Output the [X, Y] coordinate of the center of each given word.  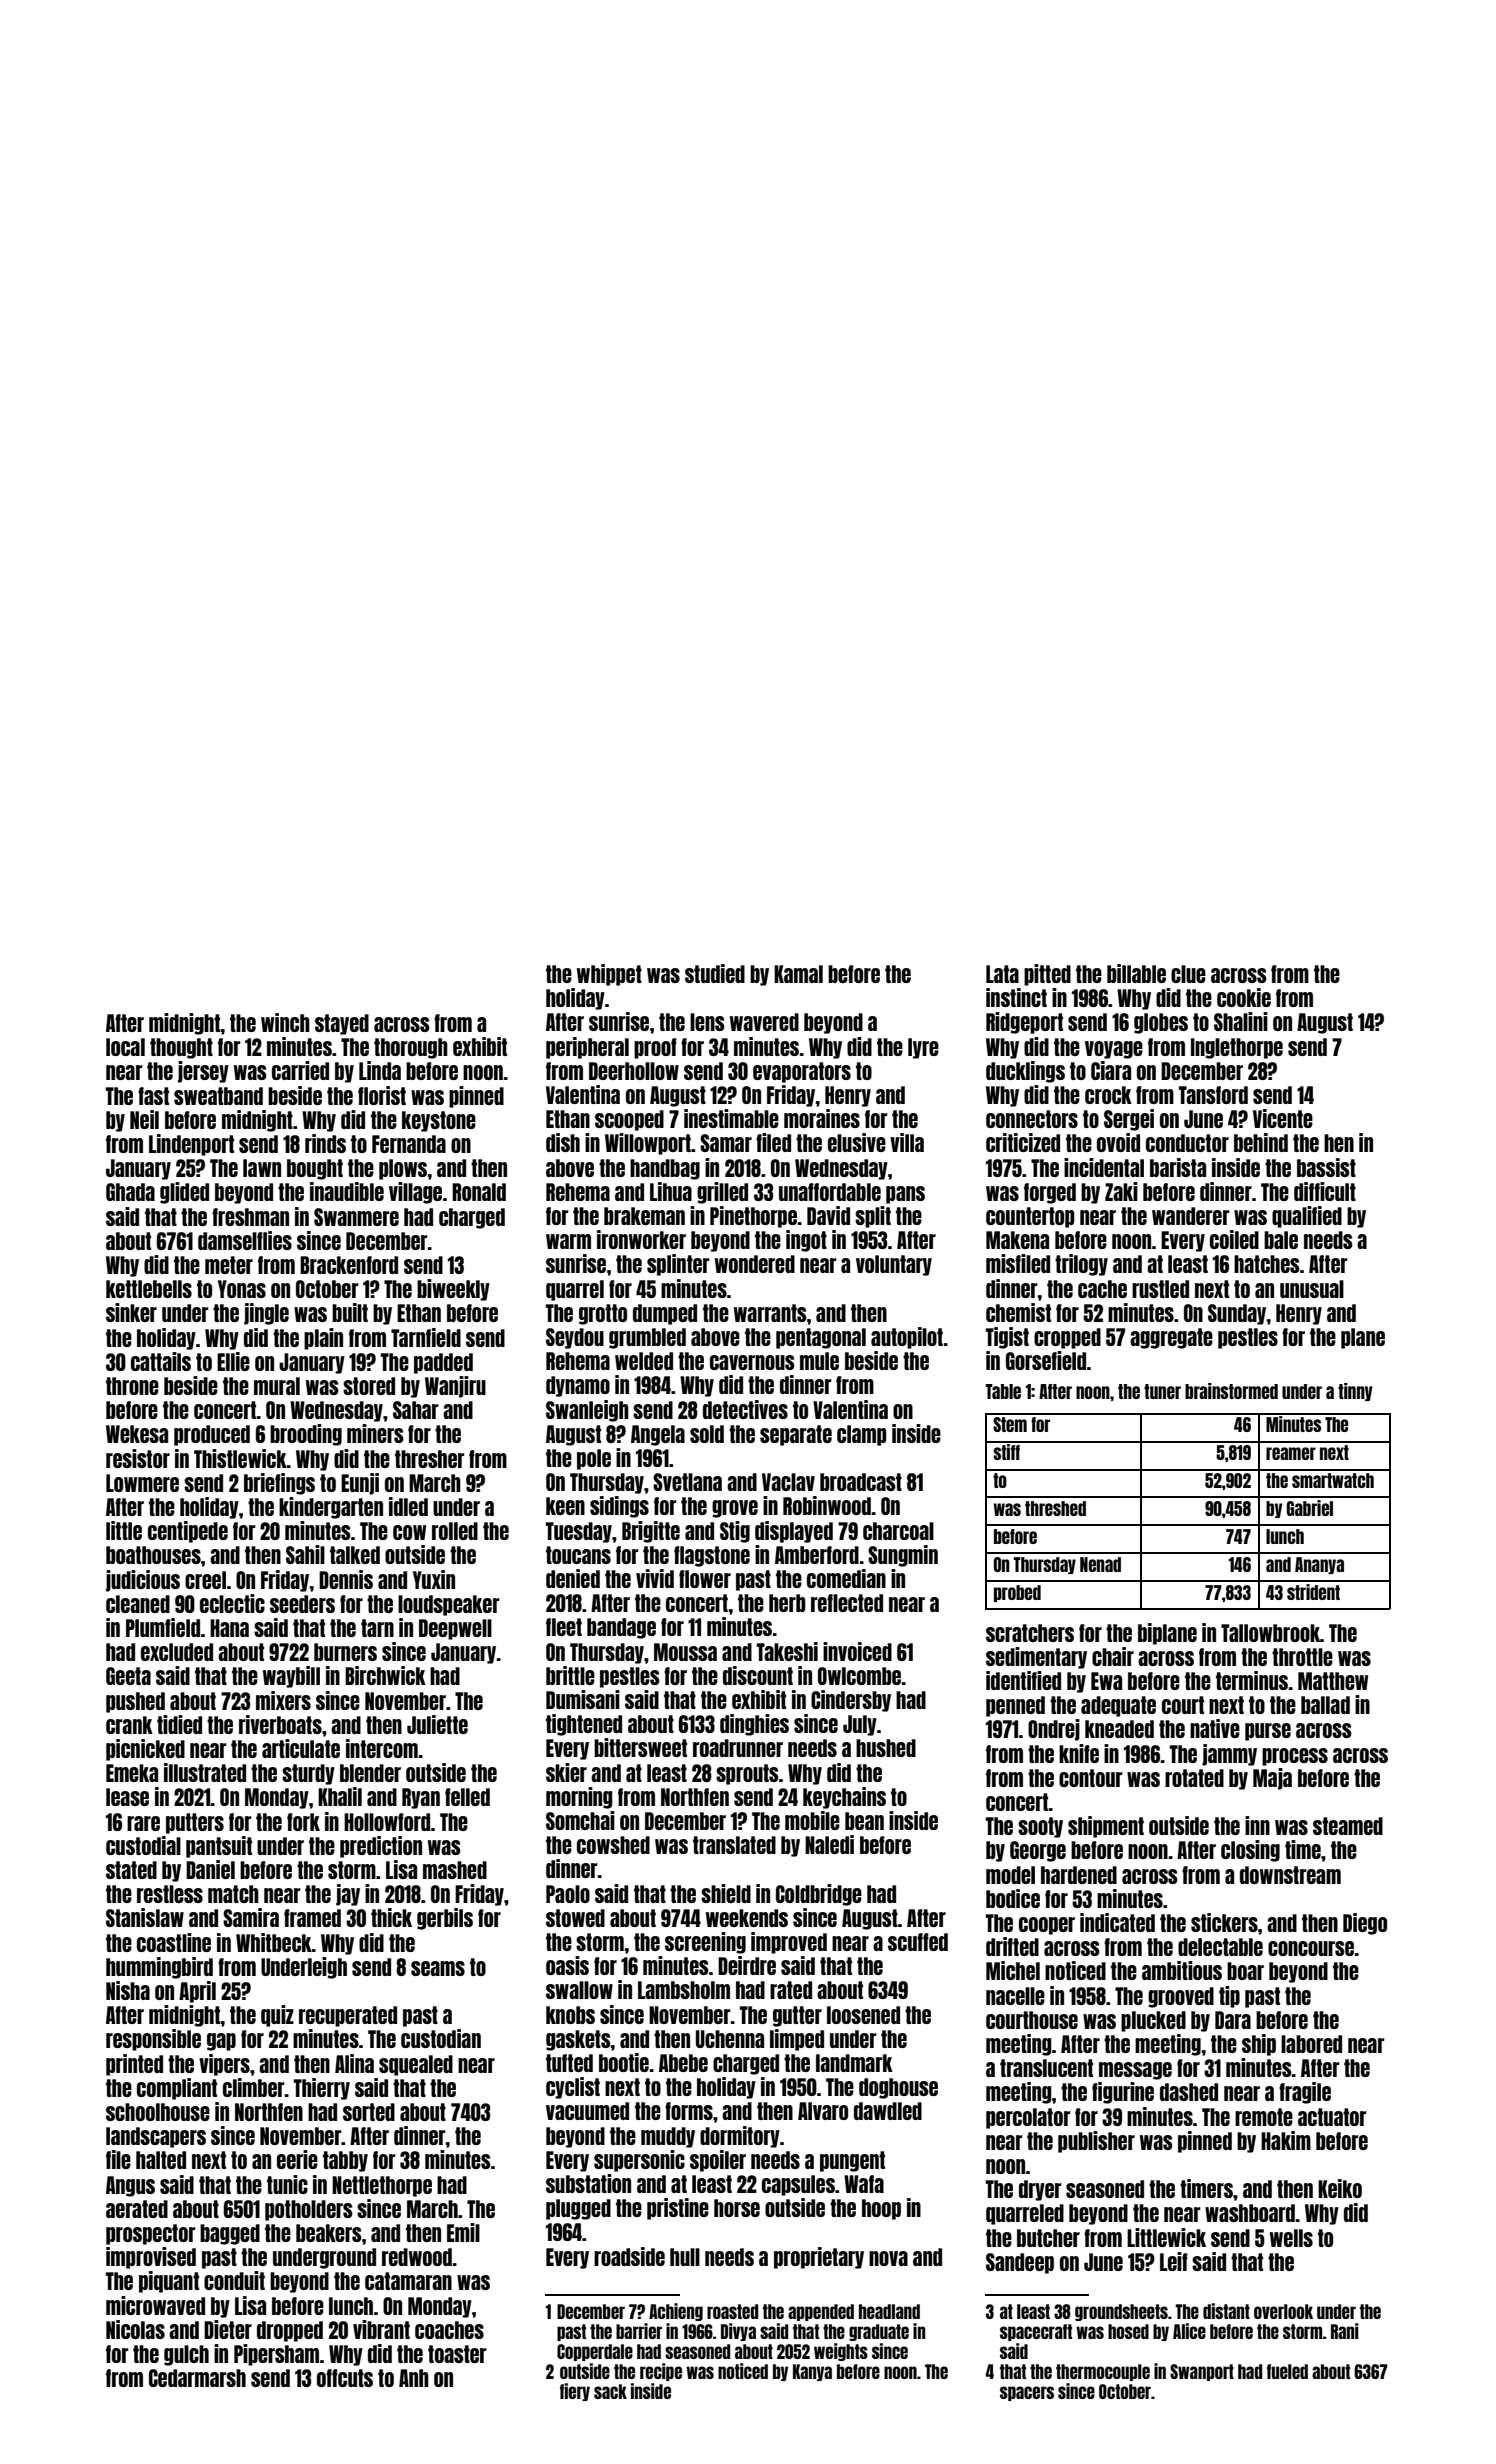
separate [796, 1435]
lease [127, 1797]
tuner [1162, 1391]
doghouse [898, 2088]
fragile [1305, 2093]
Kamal [798, 974]
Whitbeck [274, 1942]
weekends [747, 1918]
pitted [1047, 975]
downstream [1290, 1875]
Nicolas [135, 2329]
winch [285, 1022]
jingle [266, 1314]
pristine [678, 2209]
